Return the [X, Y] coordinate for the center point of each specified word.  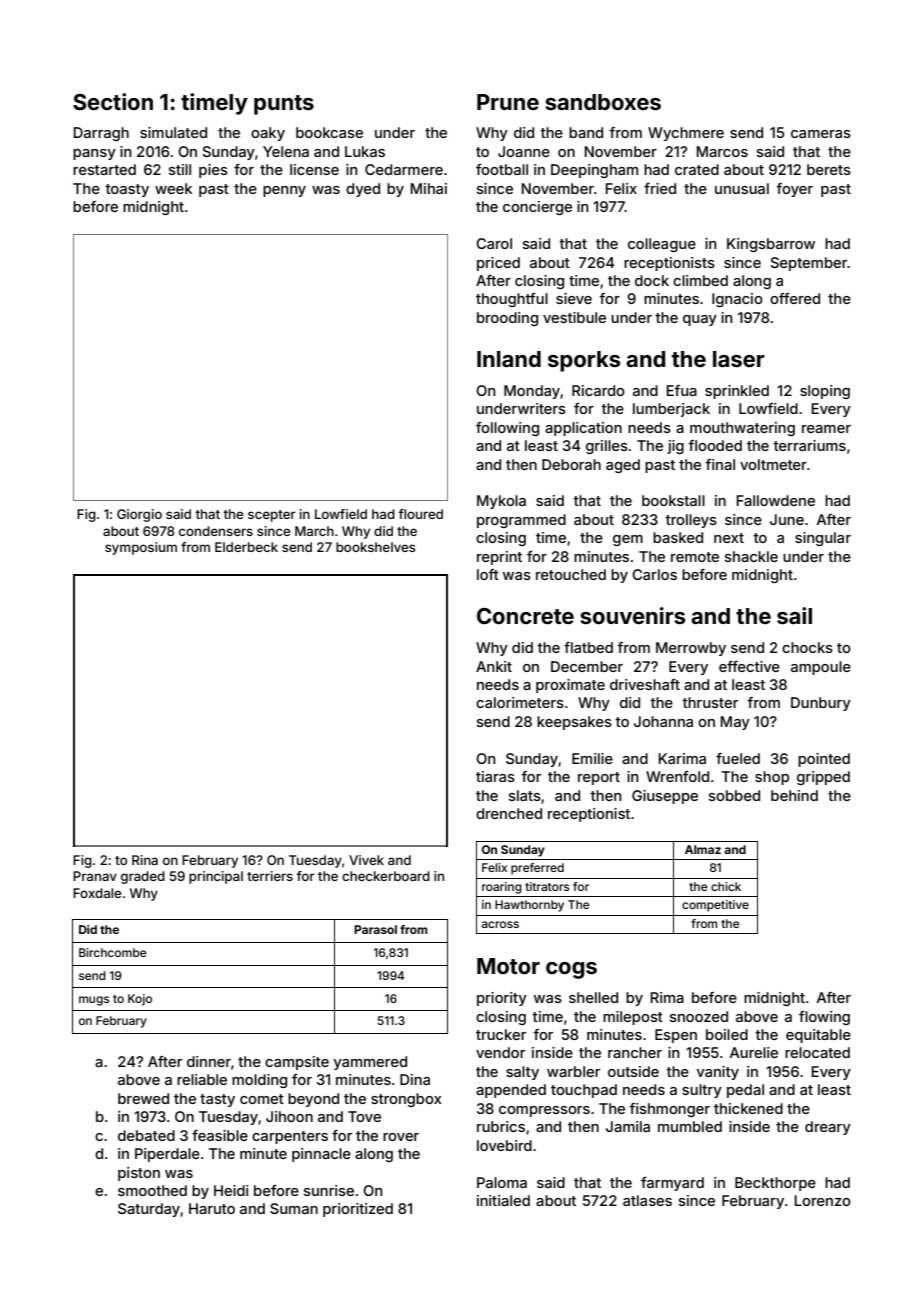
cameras [821, 134]
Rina [145, 860]
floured [420, 514]
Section [113, 101]
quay [700, 320]
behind [794, 795]
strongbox [406, 1100]
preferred [537, 869]
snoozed [699, 1016]
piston [139, 1174]
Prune [508, 102]
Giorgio [139, 515]
